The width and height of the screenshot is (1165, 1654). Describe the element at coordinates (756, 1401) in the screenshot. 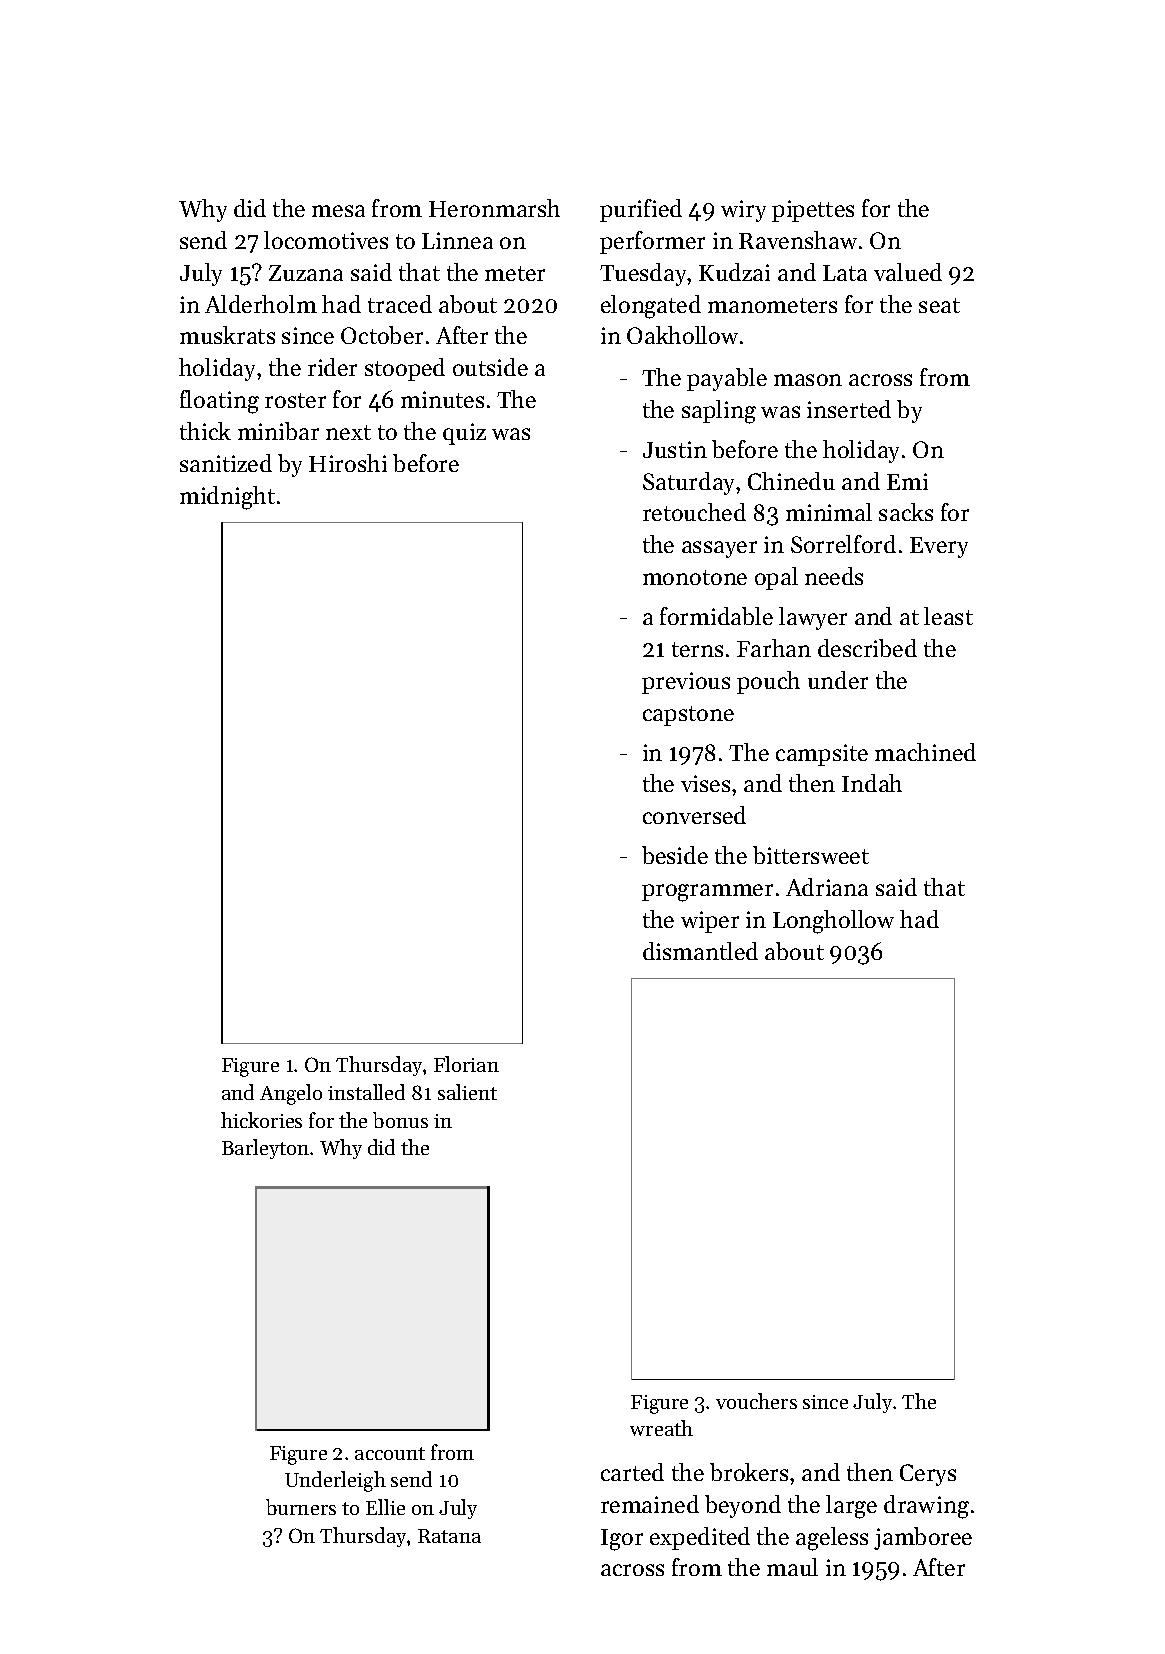

I see `vouchers` at that location.
